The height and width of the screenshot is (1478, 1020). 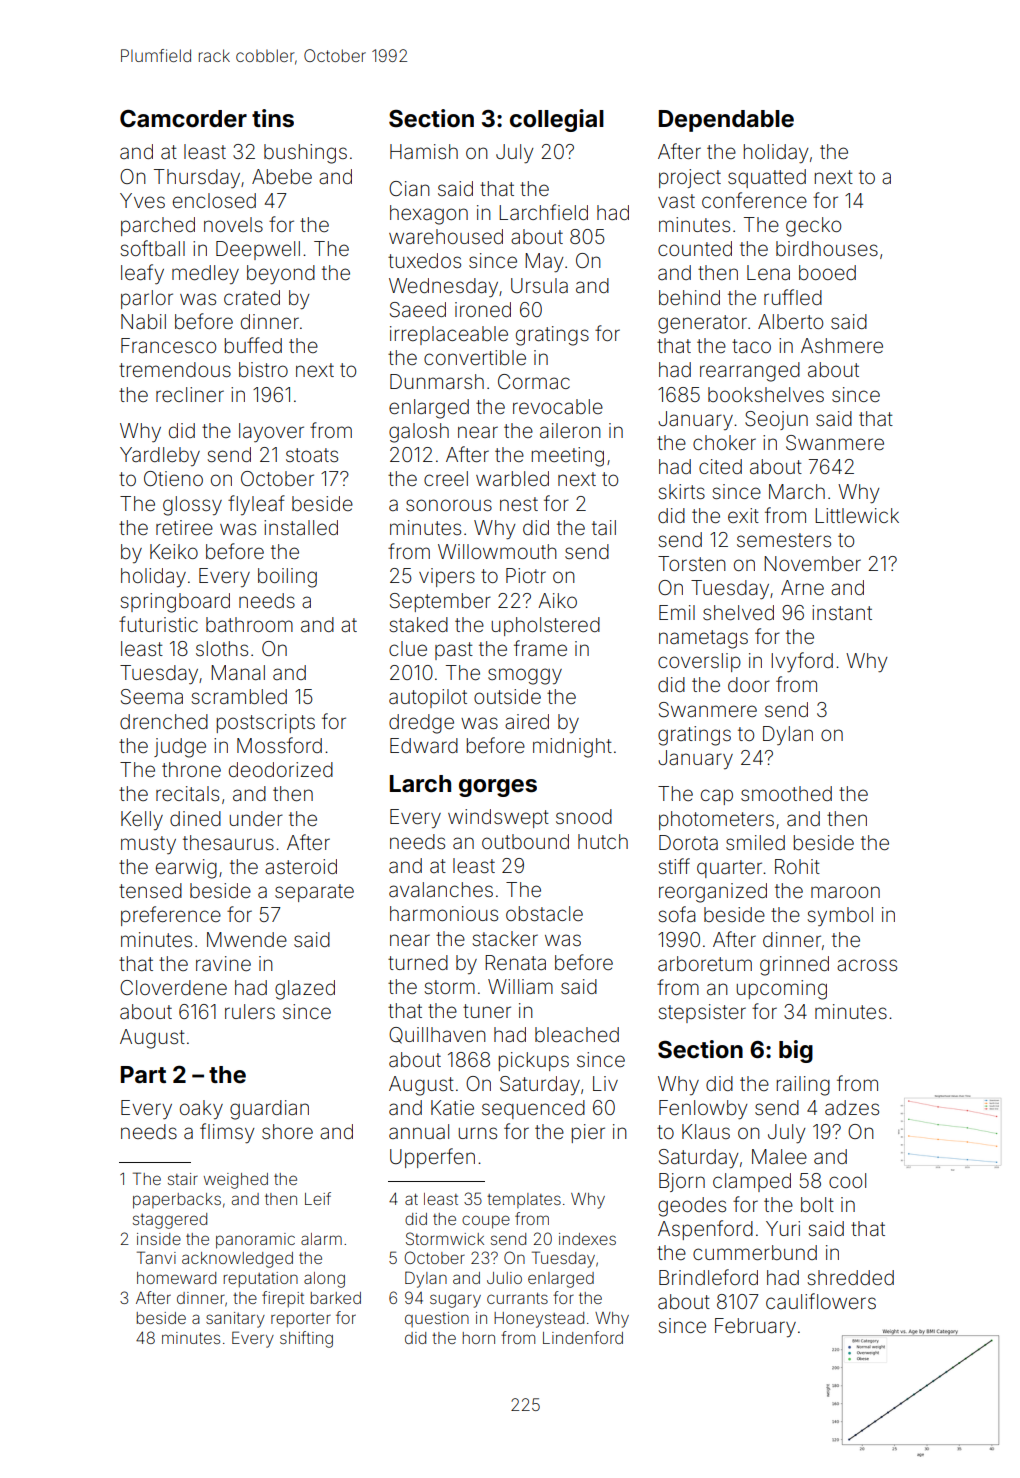 What do you see at coordinates (557, 120) in the screenshot?
I see `collegial` at bounding box center [557, 120].
